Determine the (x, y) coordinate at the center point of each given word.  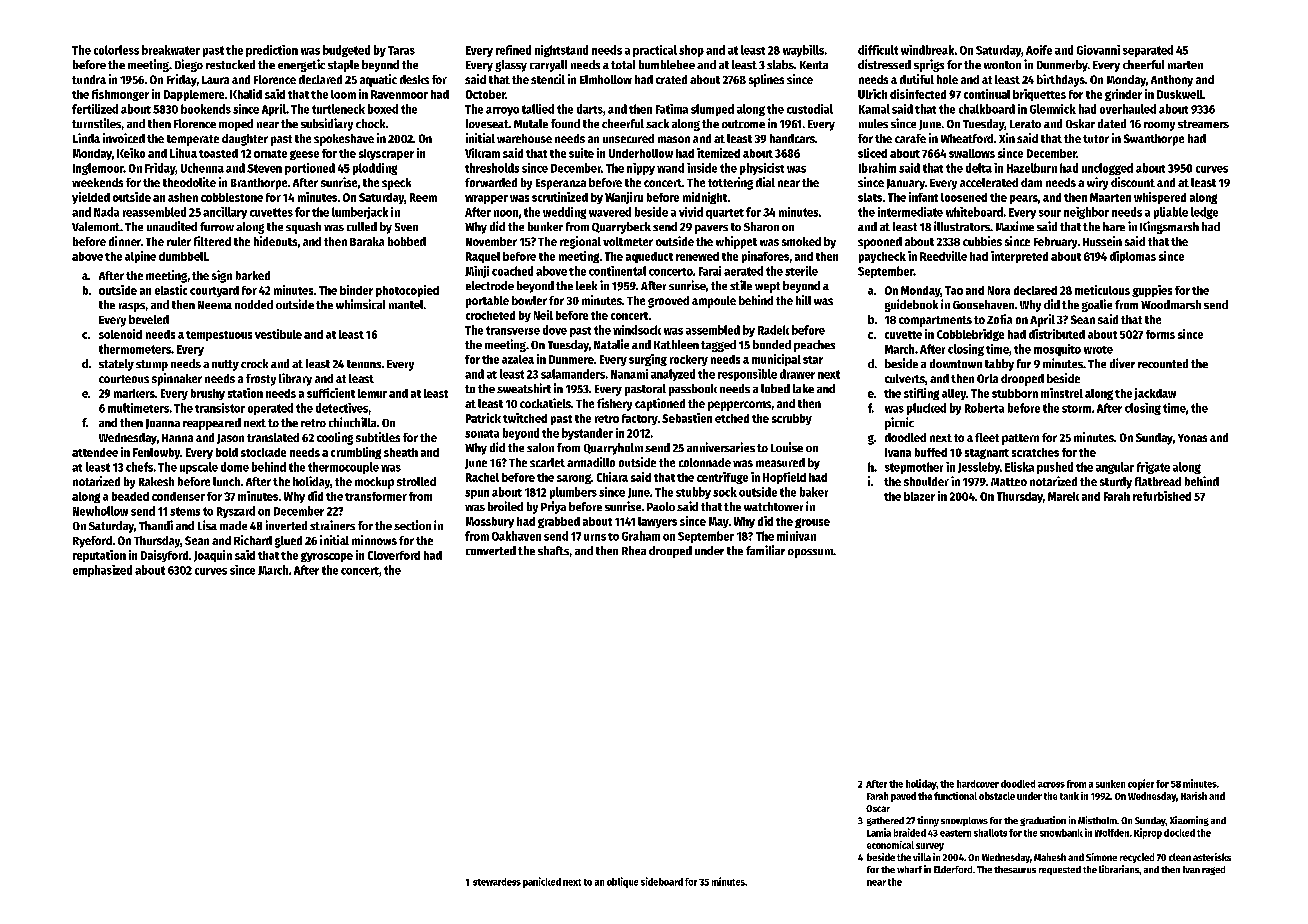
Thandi (156, 525)
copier (1141, 784)
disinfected (918, 94)
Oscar (878, 808)
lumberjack (360, 213)
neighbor (1086, 213)
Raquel (483, 257)
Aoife (1039, 50)
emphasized (102, 571)
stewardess (497, 882)
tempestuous (219, 336)
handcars (792, 138)
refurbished (1162, 496)
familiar (765, 550)
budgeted (346, 51)
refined (513, 50)
